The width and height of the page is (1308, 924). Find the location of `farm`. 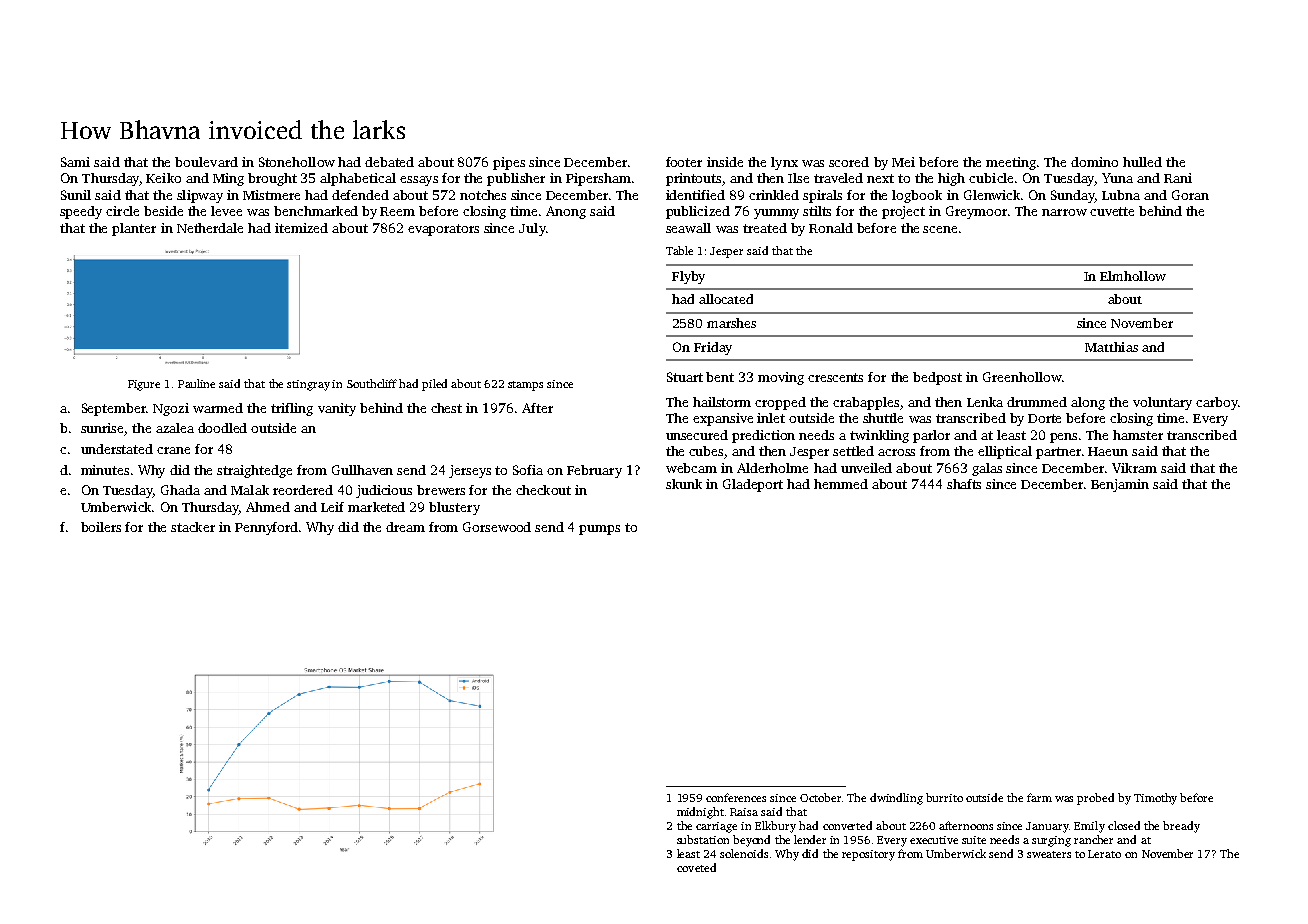

farm is located at coordinates (1039, 797).
